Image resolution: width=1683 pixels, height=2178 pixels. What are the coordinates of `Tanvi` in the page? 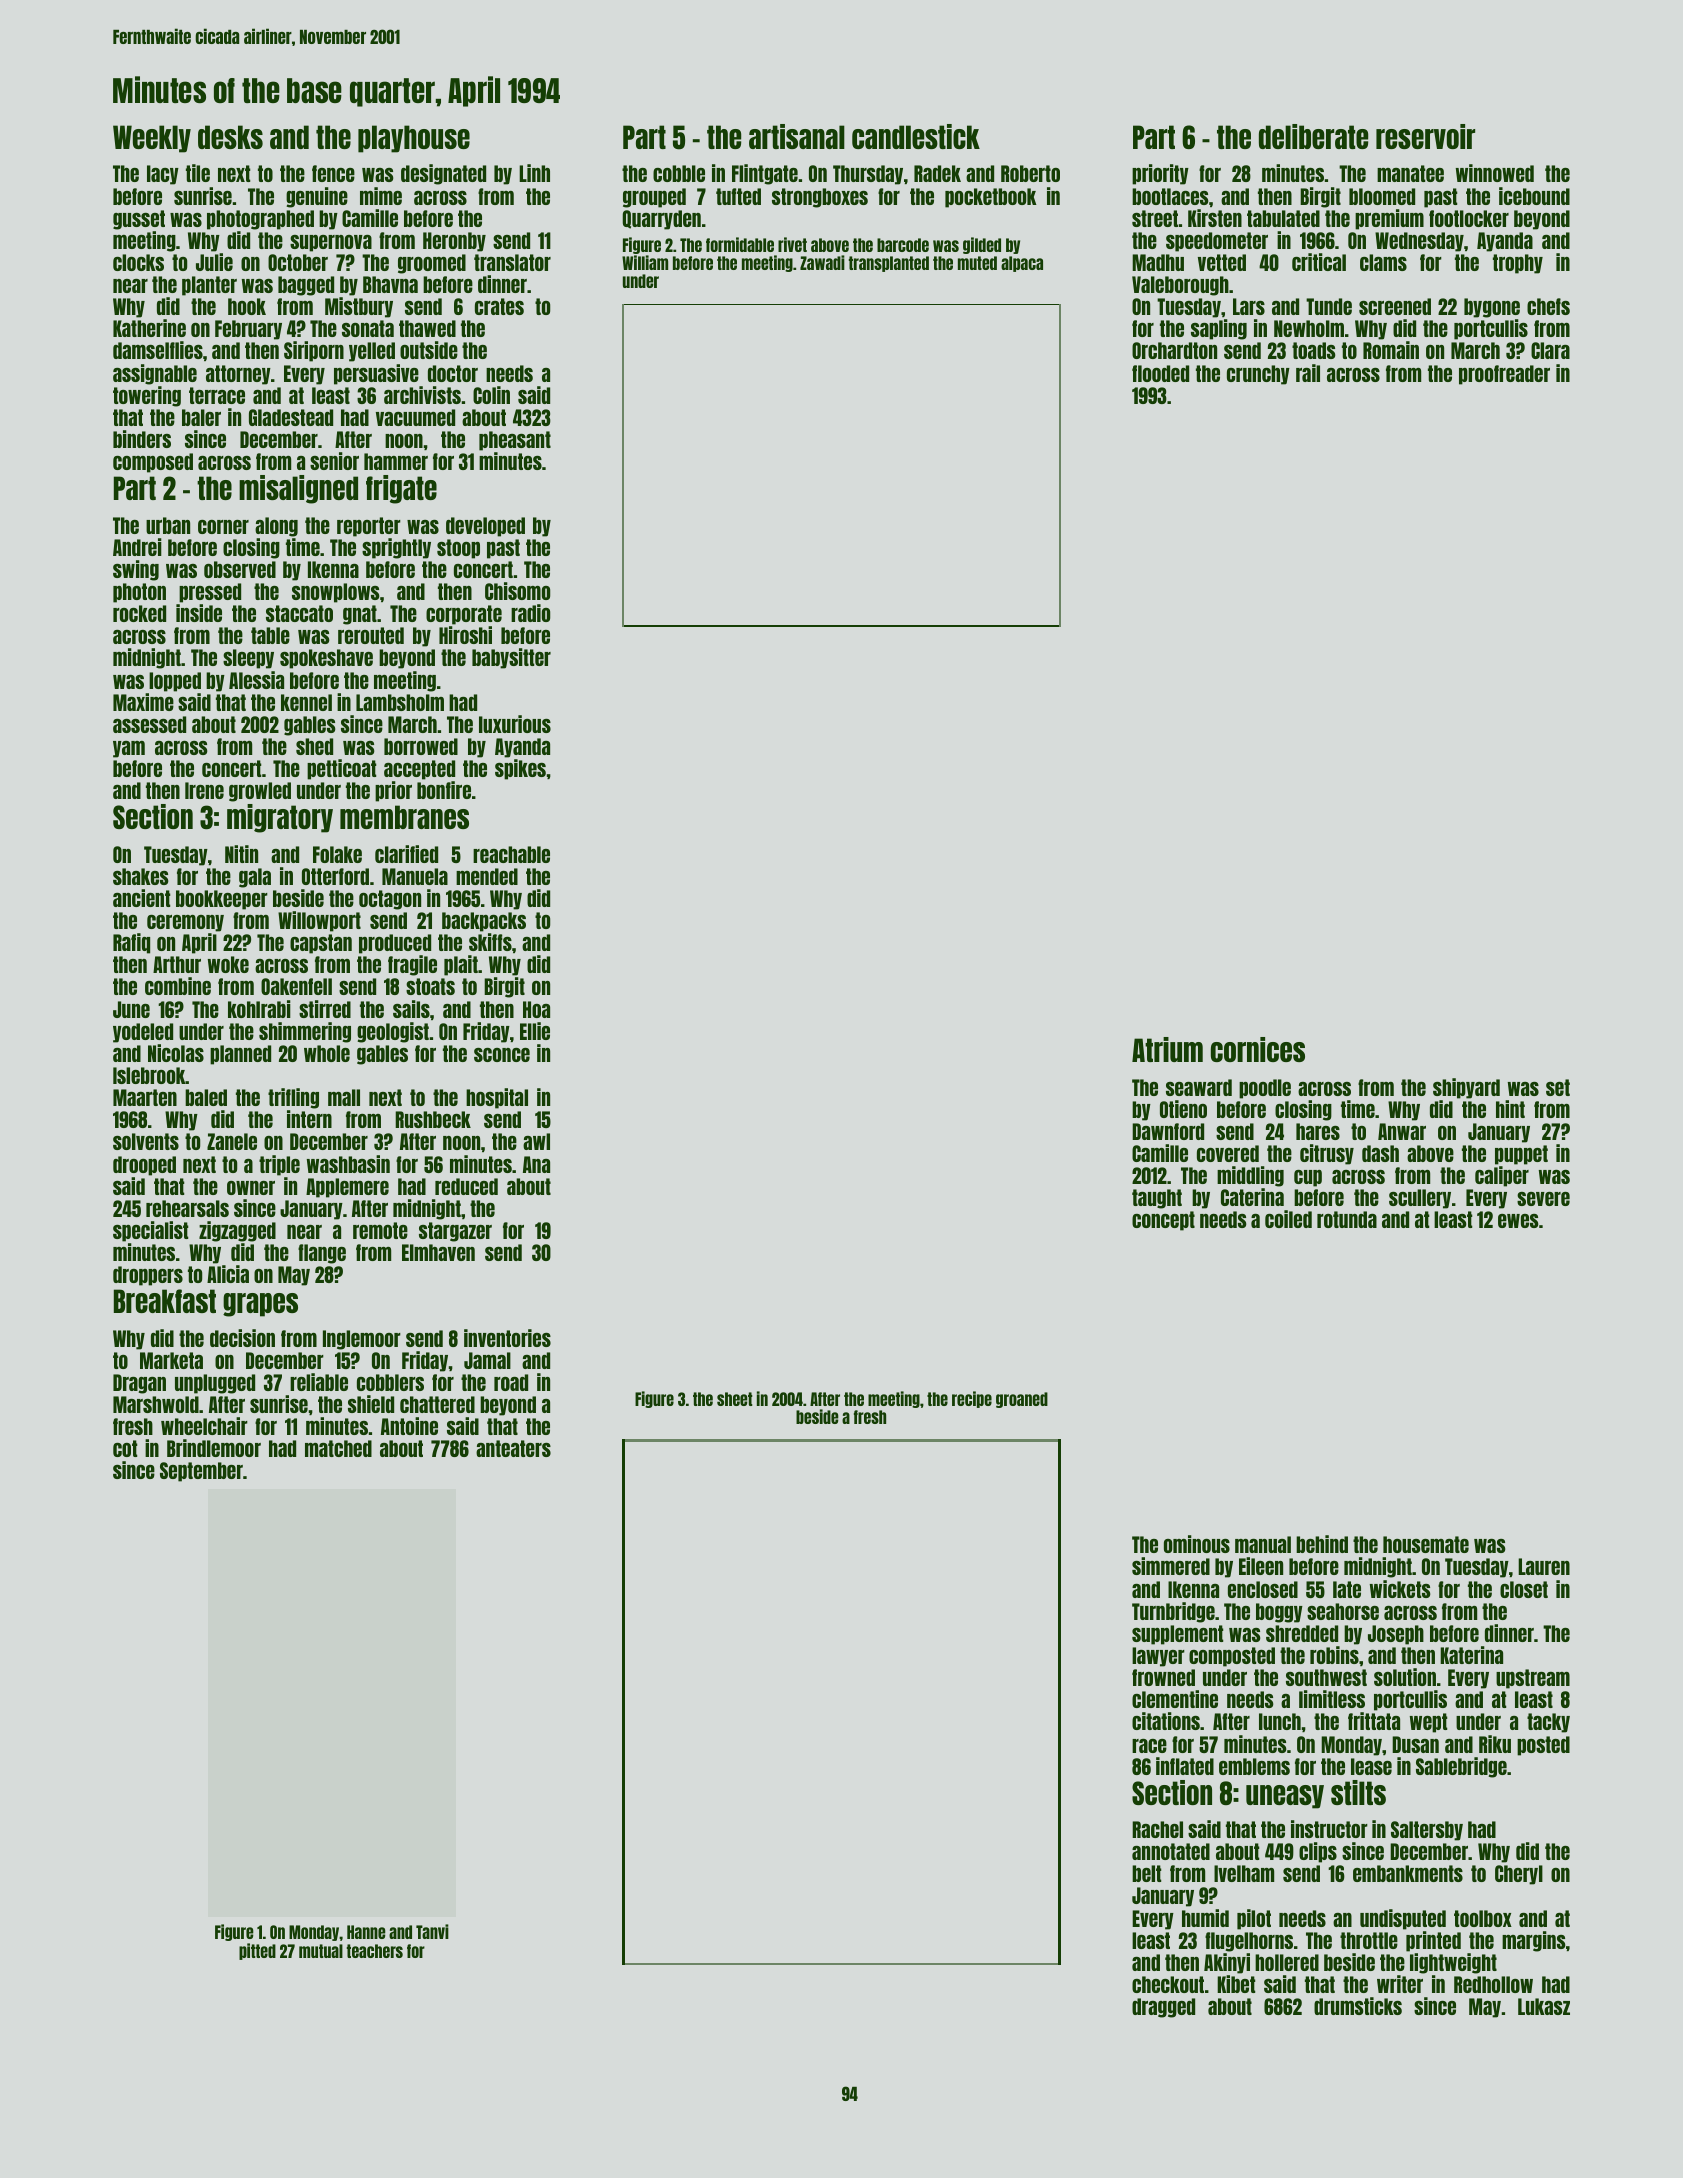 It's located at (432, 1931).
